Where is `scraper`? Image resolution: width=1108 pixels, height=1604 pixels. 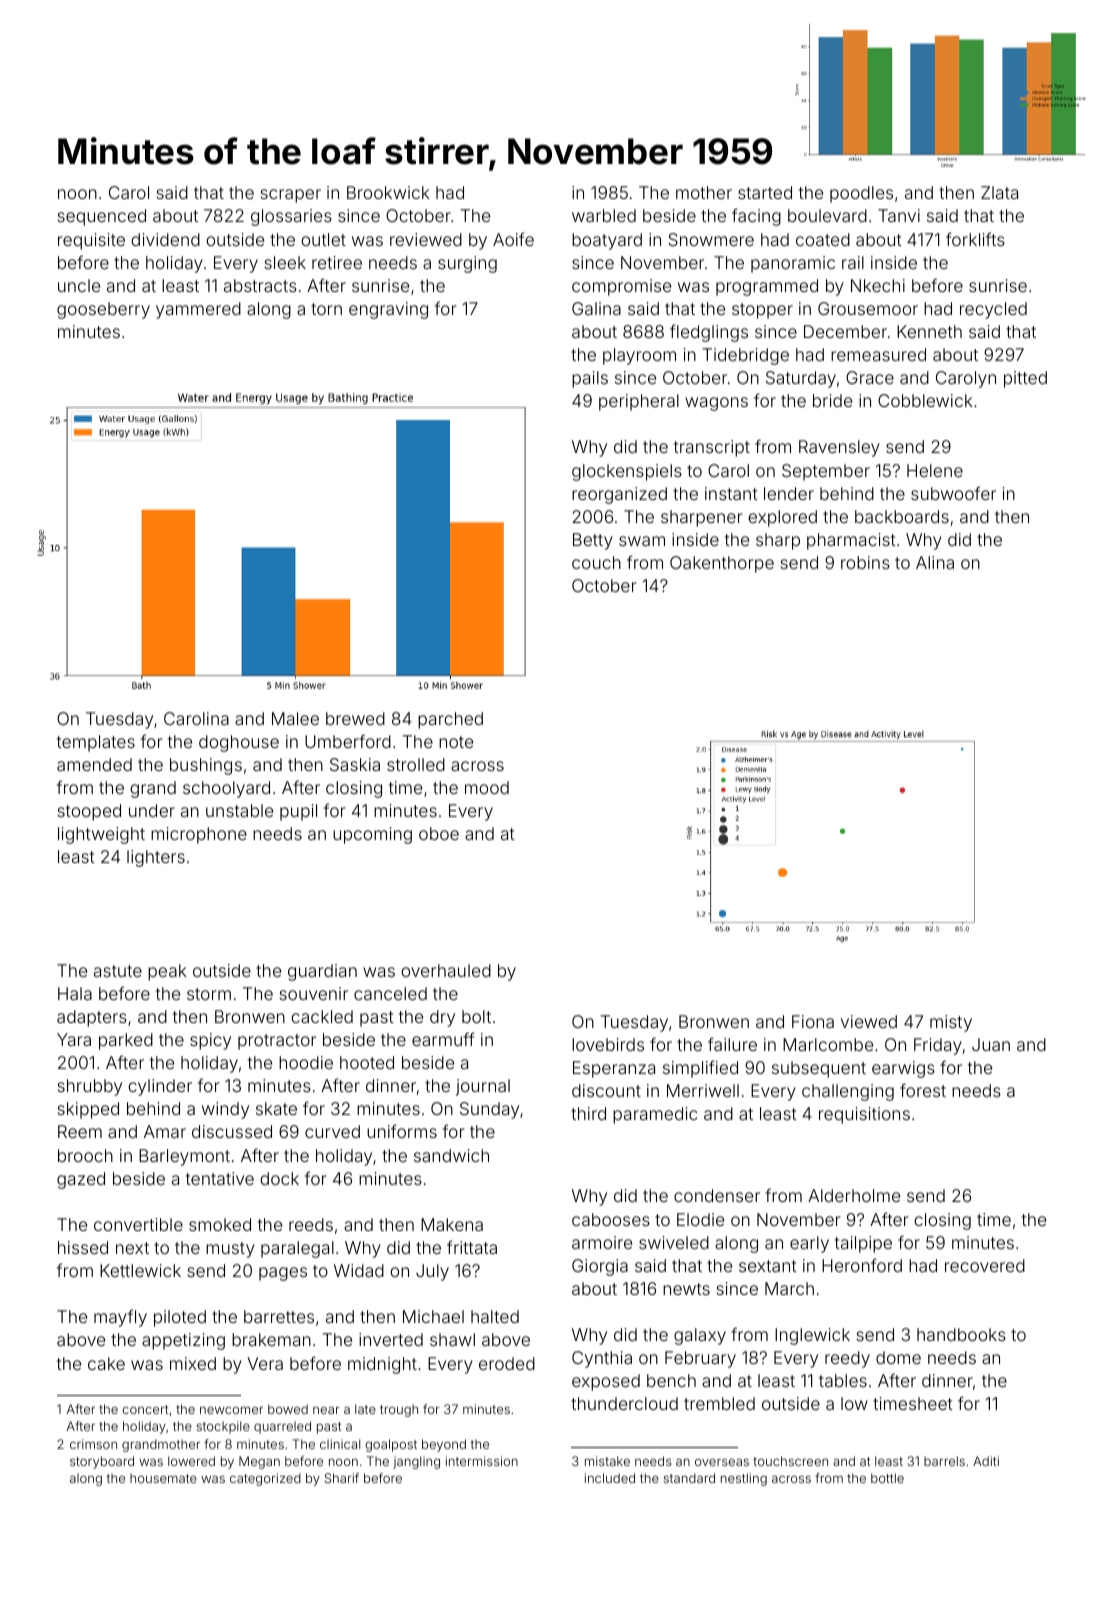
scraper is located at coordinates (291, 196).
